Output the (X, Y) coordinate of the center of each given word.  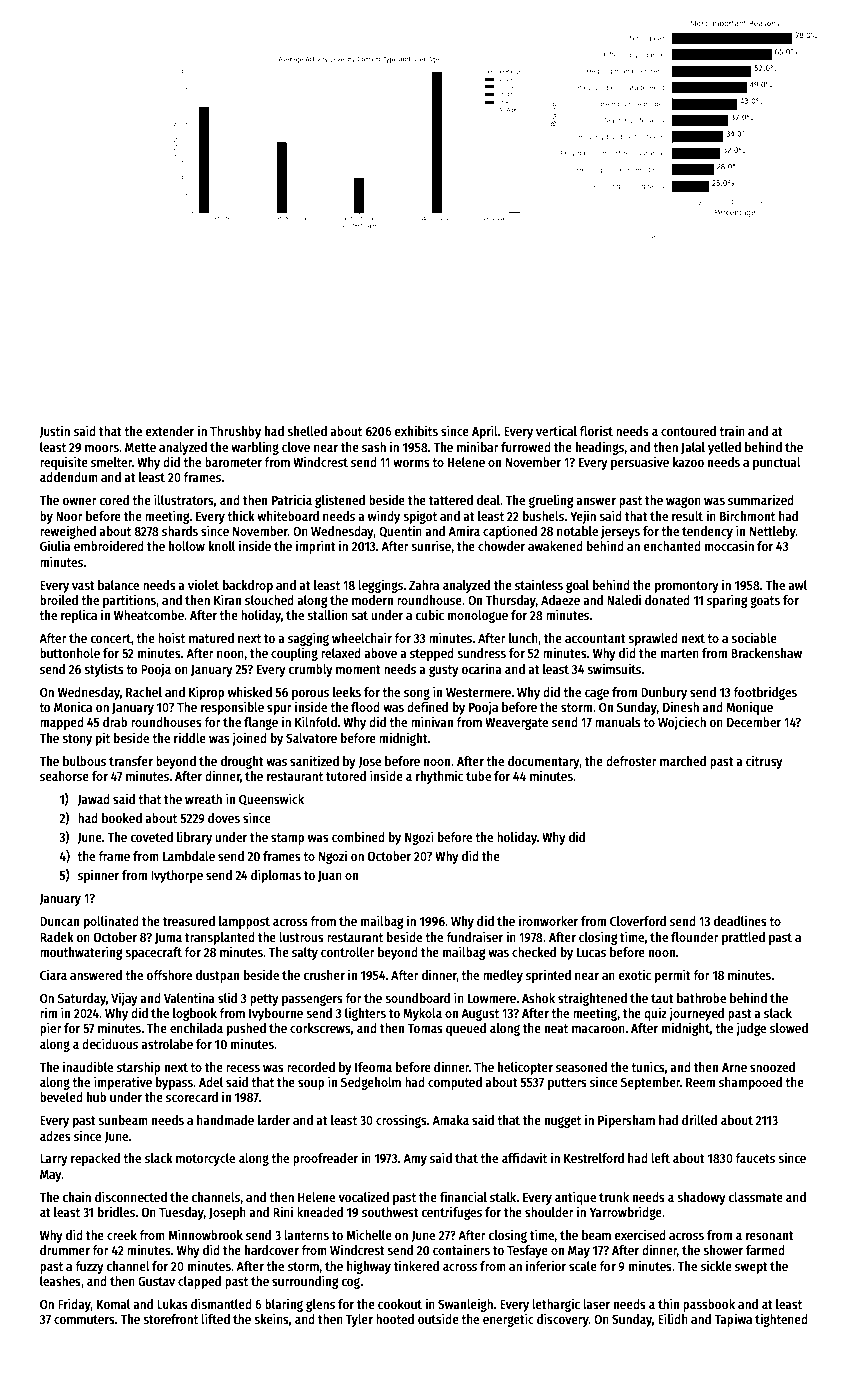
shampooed (750, 1083)
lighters (365, 1014)
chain (77, 1196)
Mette (140, 447)
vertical (556, 430)
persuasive (640, 463)
